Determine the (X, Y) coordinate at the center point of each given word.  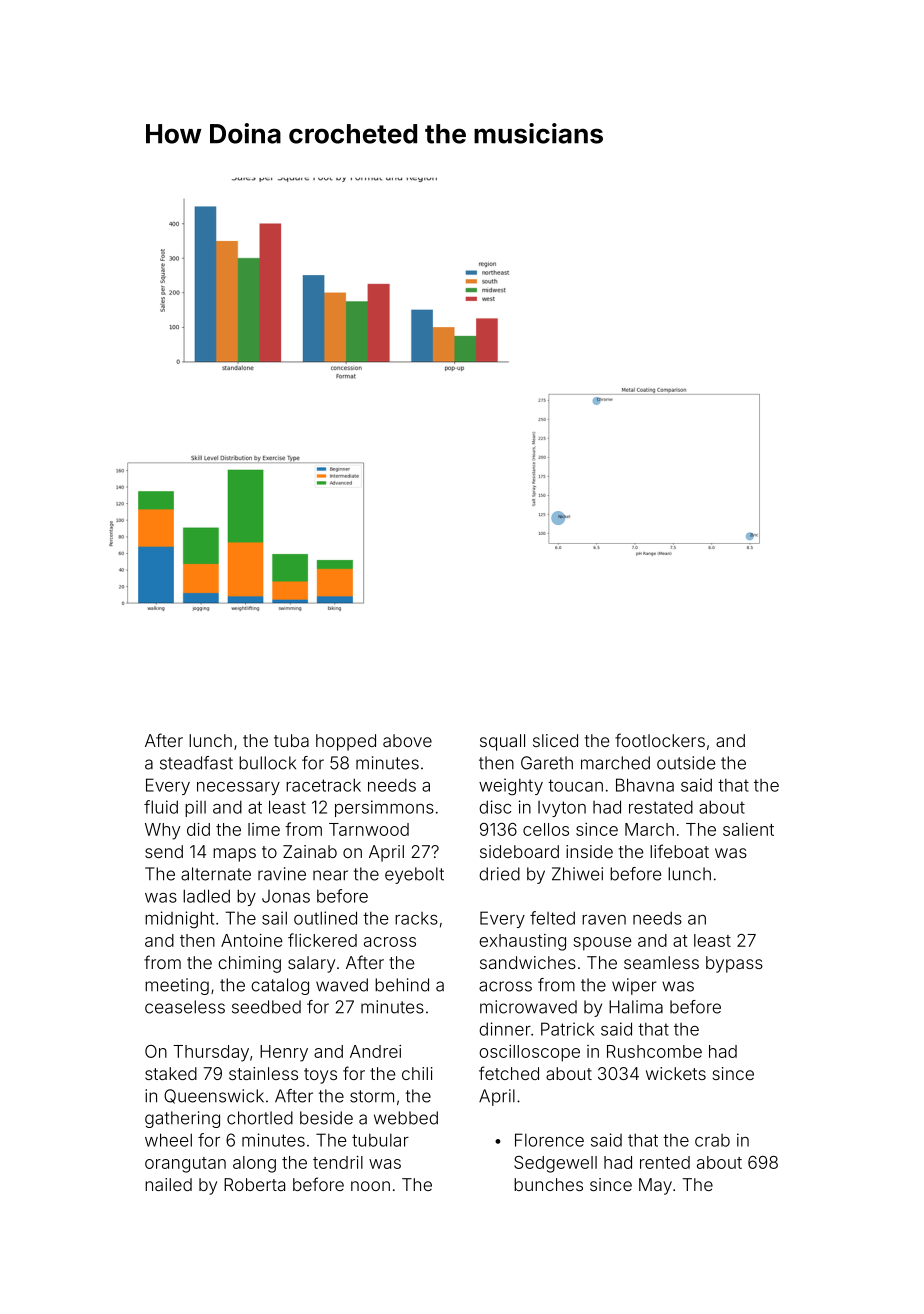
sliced (555, 740)
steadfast (196, 763)
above (407, 740)
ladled (206, 896)
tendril (338, 1162)
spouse (602, 944)
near (330, 875)
